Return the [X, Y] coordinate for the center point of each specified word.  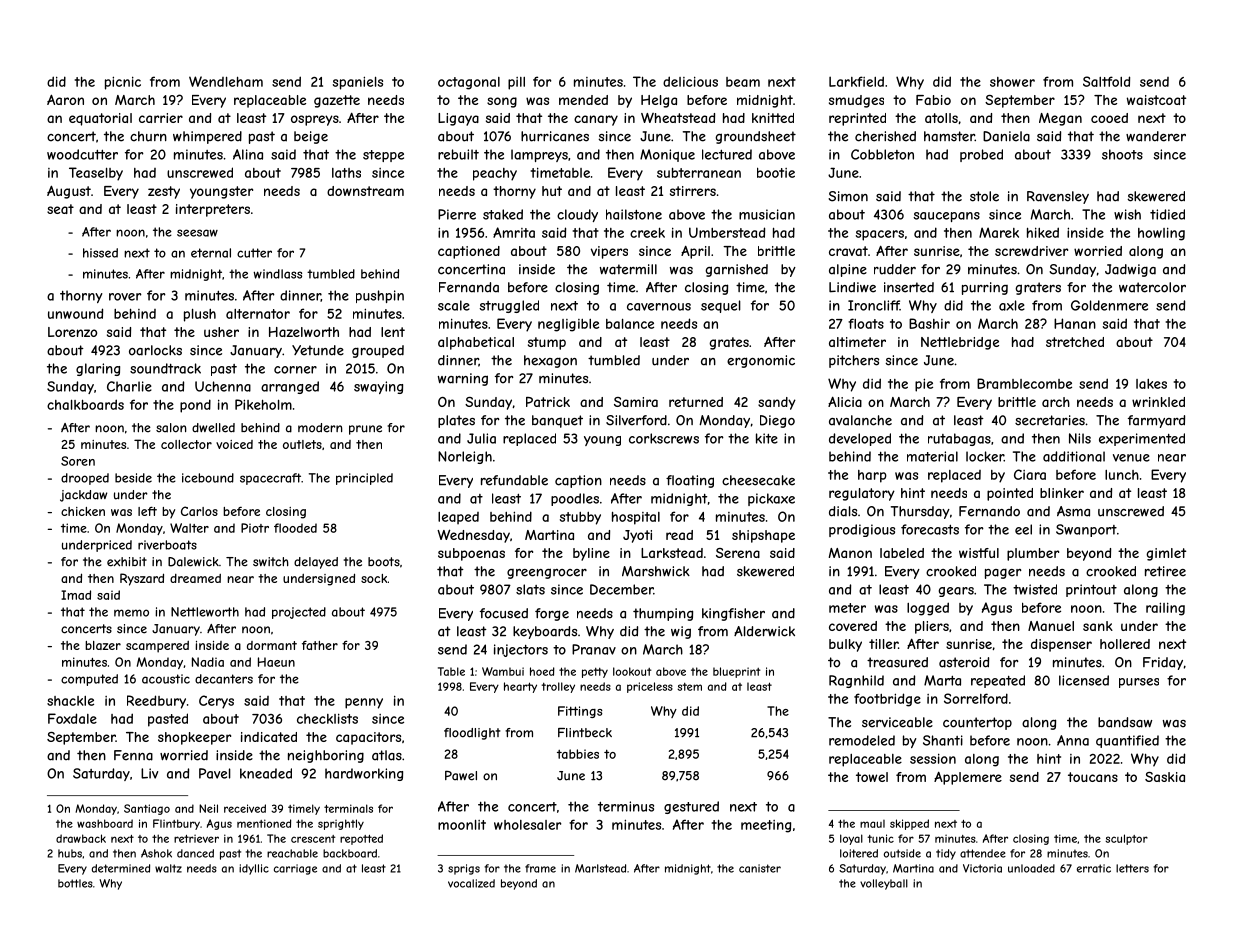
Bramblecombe [1024, 383]
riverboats [167, 545]
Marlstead [600, 868]
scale [454, 305]
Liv [149, 773]
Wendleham [226, 81]
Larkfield [856, 81]
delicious [690, 81]
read [679, 535]
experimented [1142, 439]
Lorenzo [72, 332]
